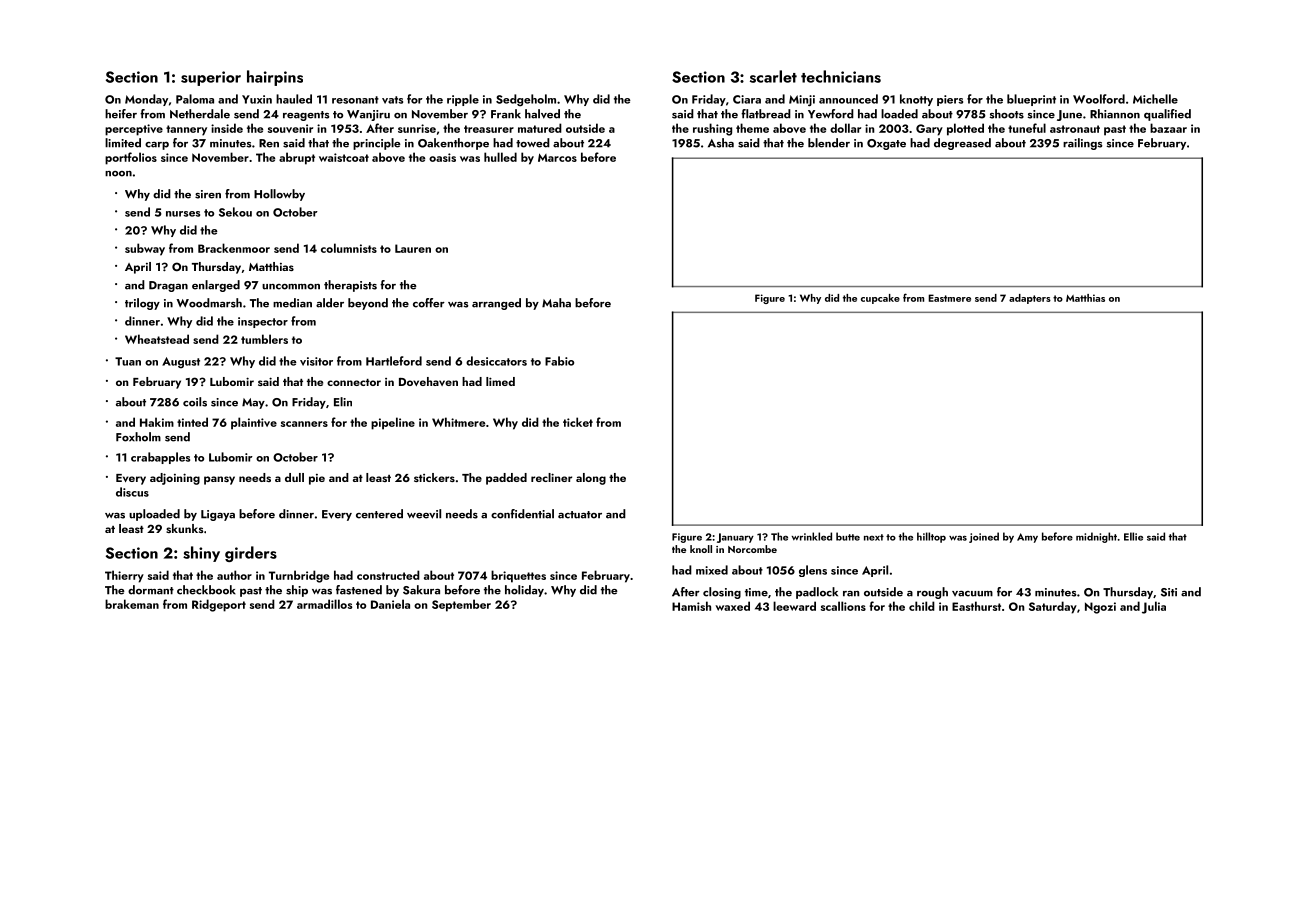 The width and height of the document is (1308, 924). I want to click on along, so click(591, 479).
